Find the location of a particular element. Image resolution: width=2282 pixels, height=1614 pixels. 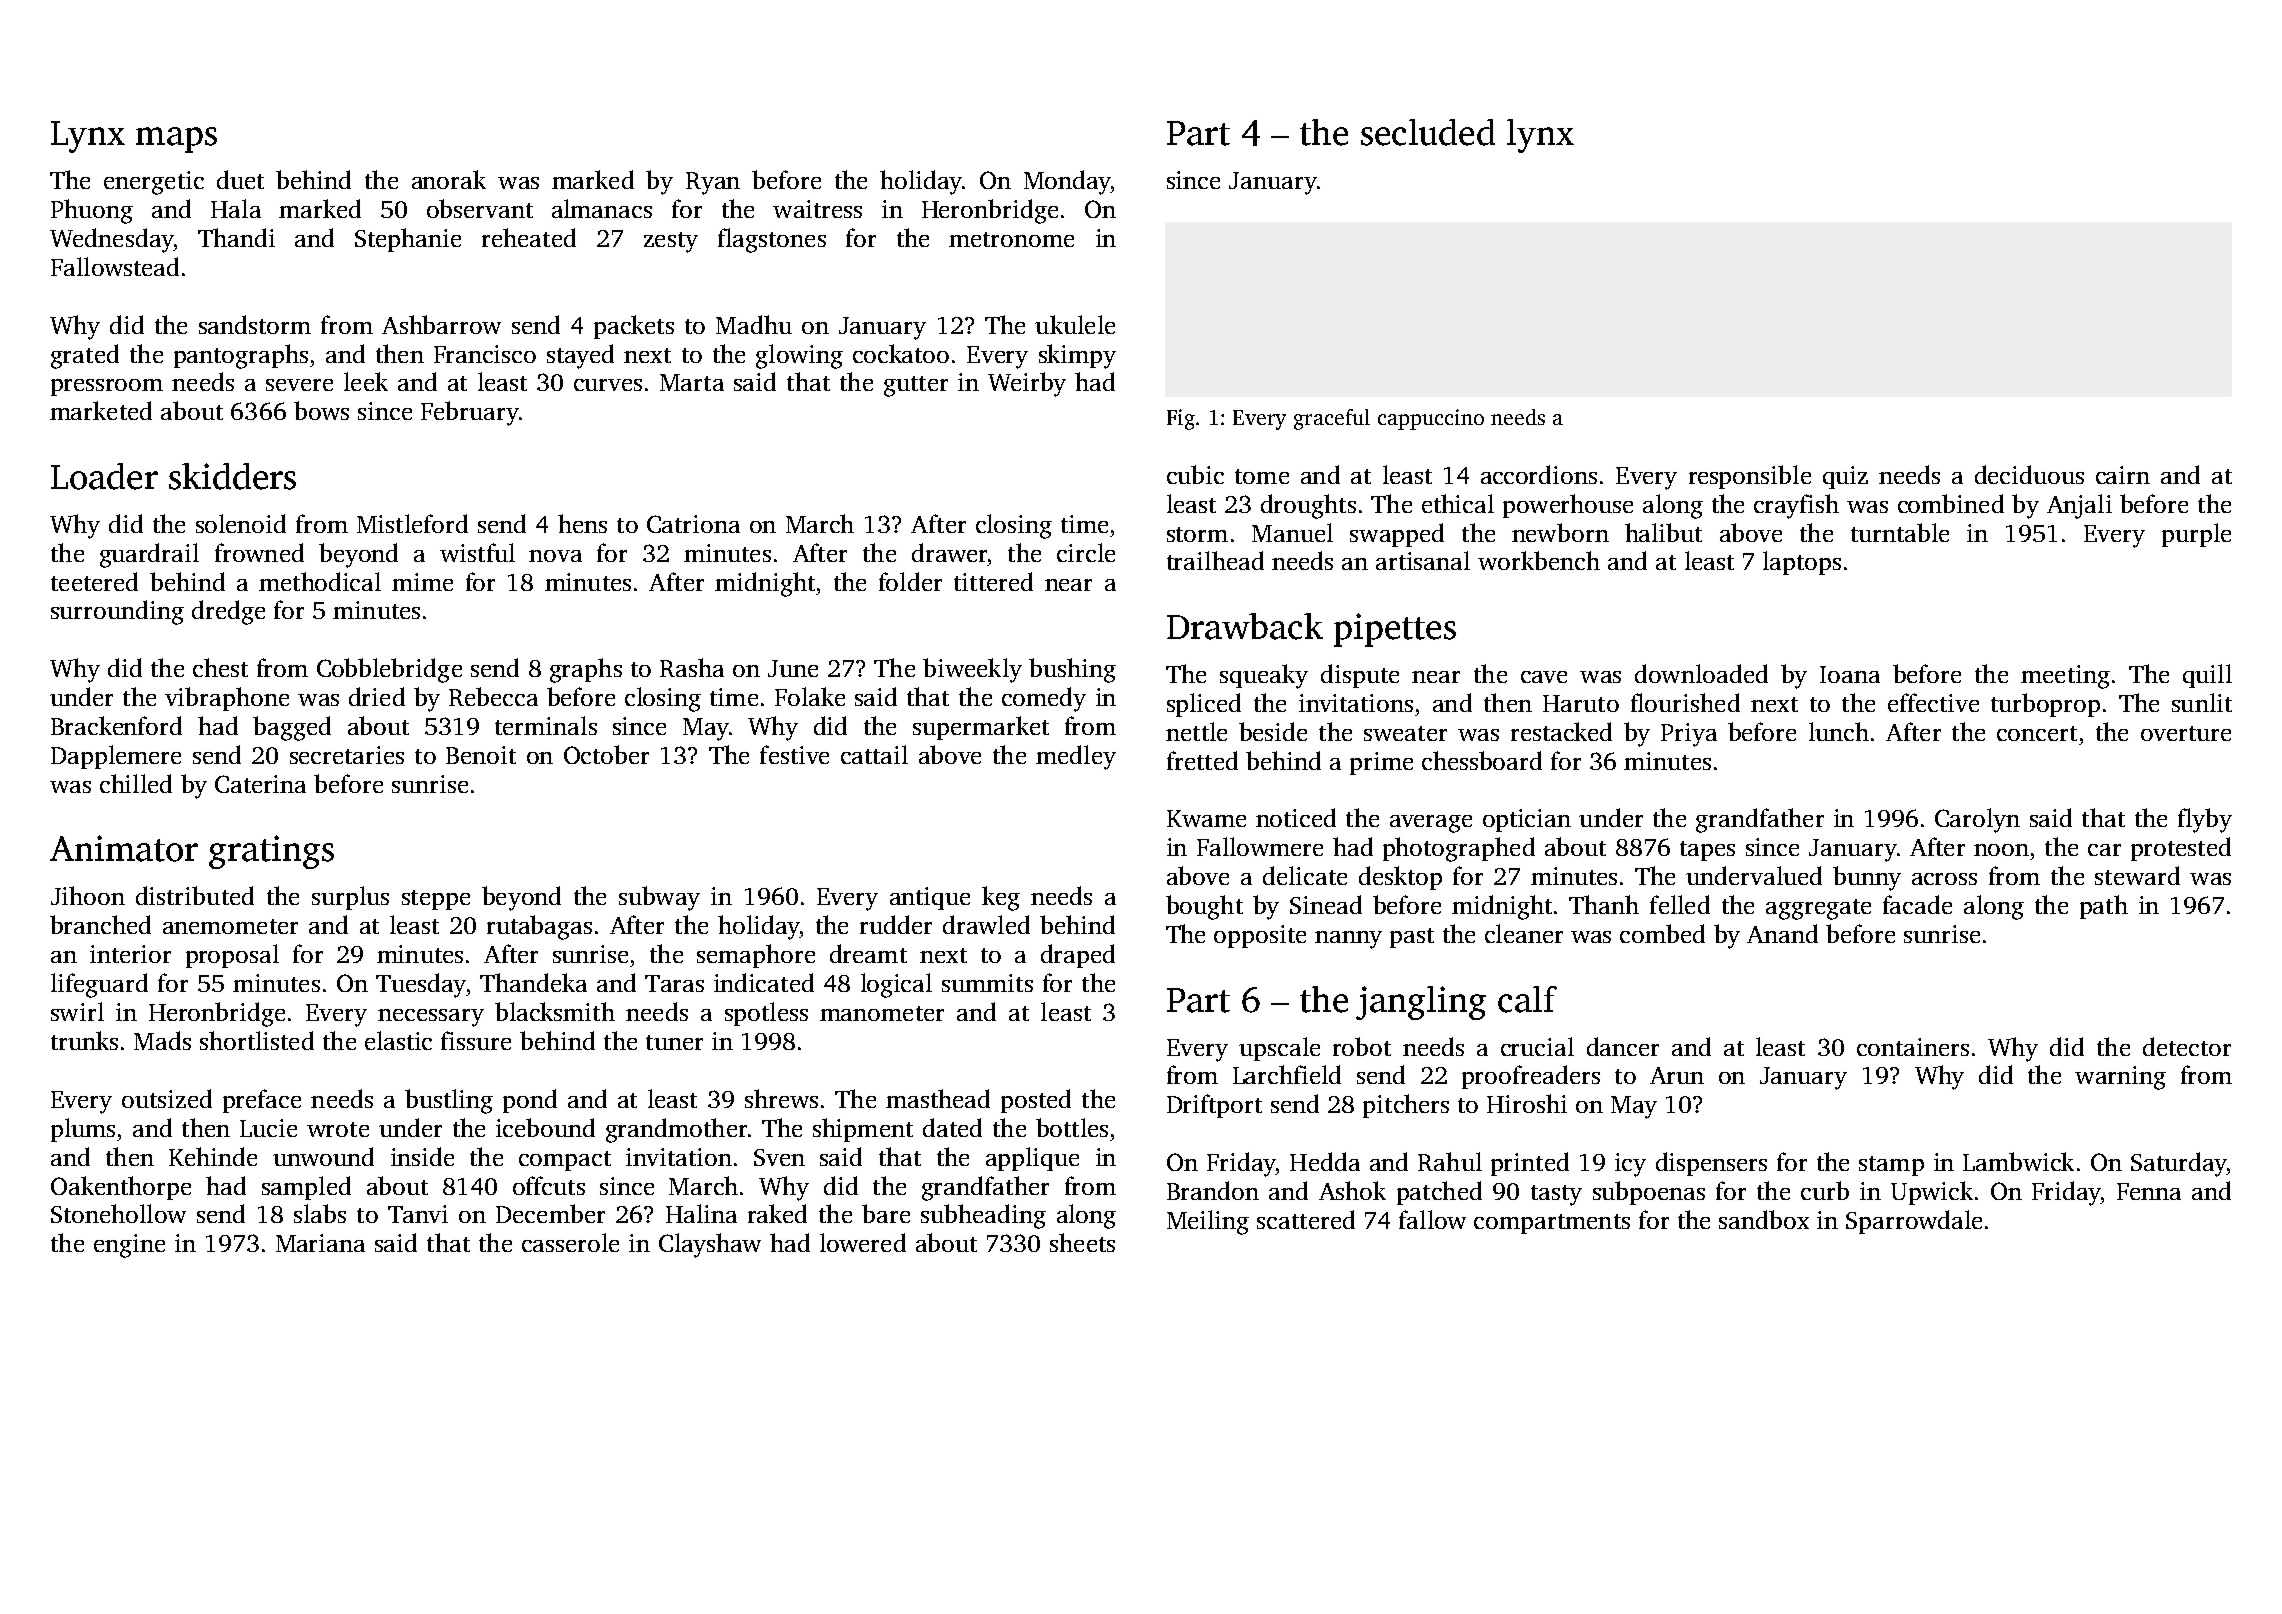

path is located at coordinates (2104, 907).
